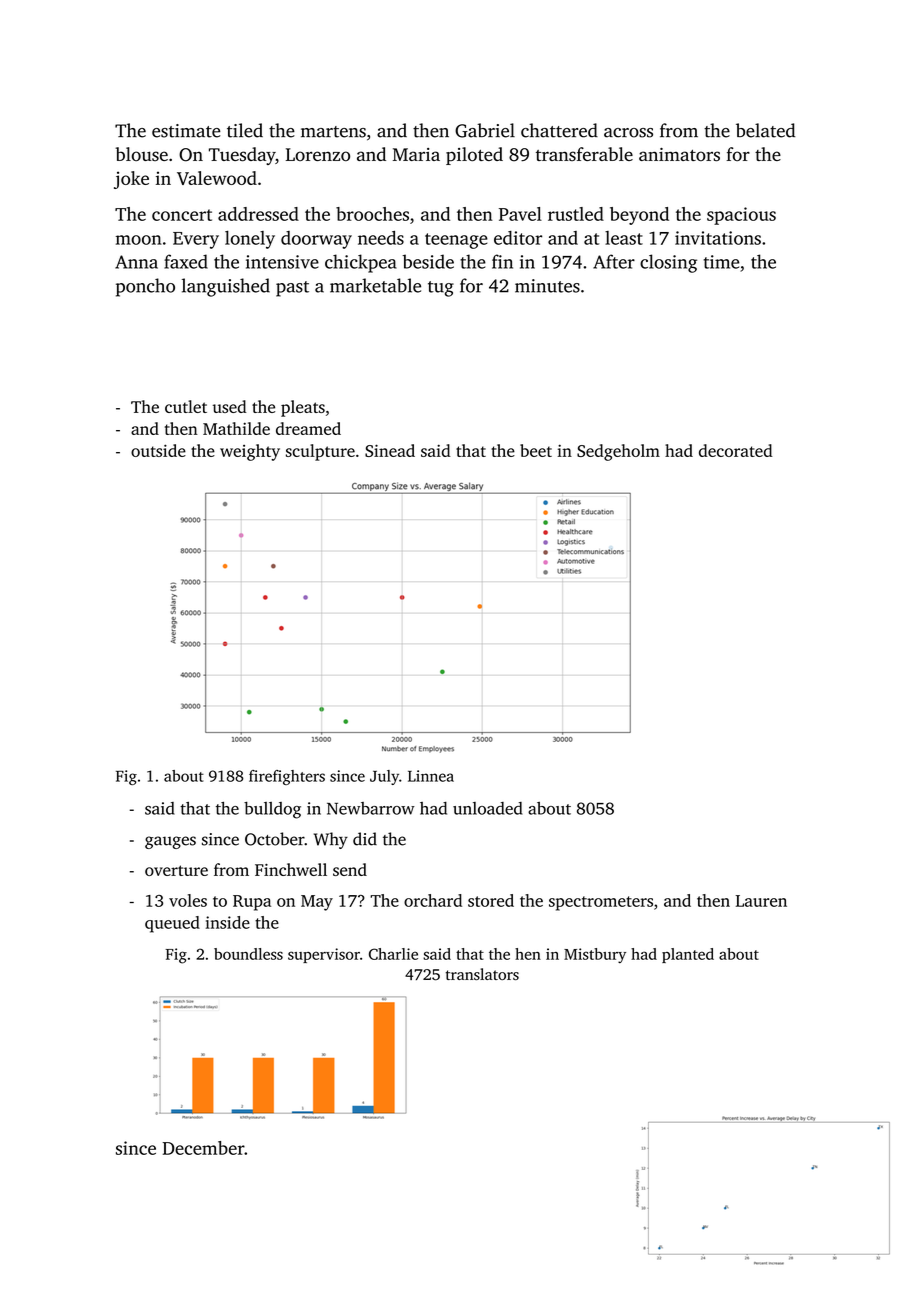 The height and width of the document is (1308, 924). What do you see at coordinates (618, 452) in the document?
I see `Sedgeholm` at bounding box center [618, 452].
